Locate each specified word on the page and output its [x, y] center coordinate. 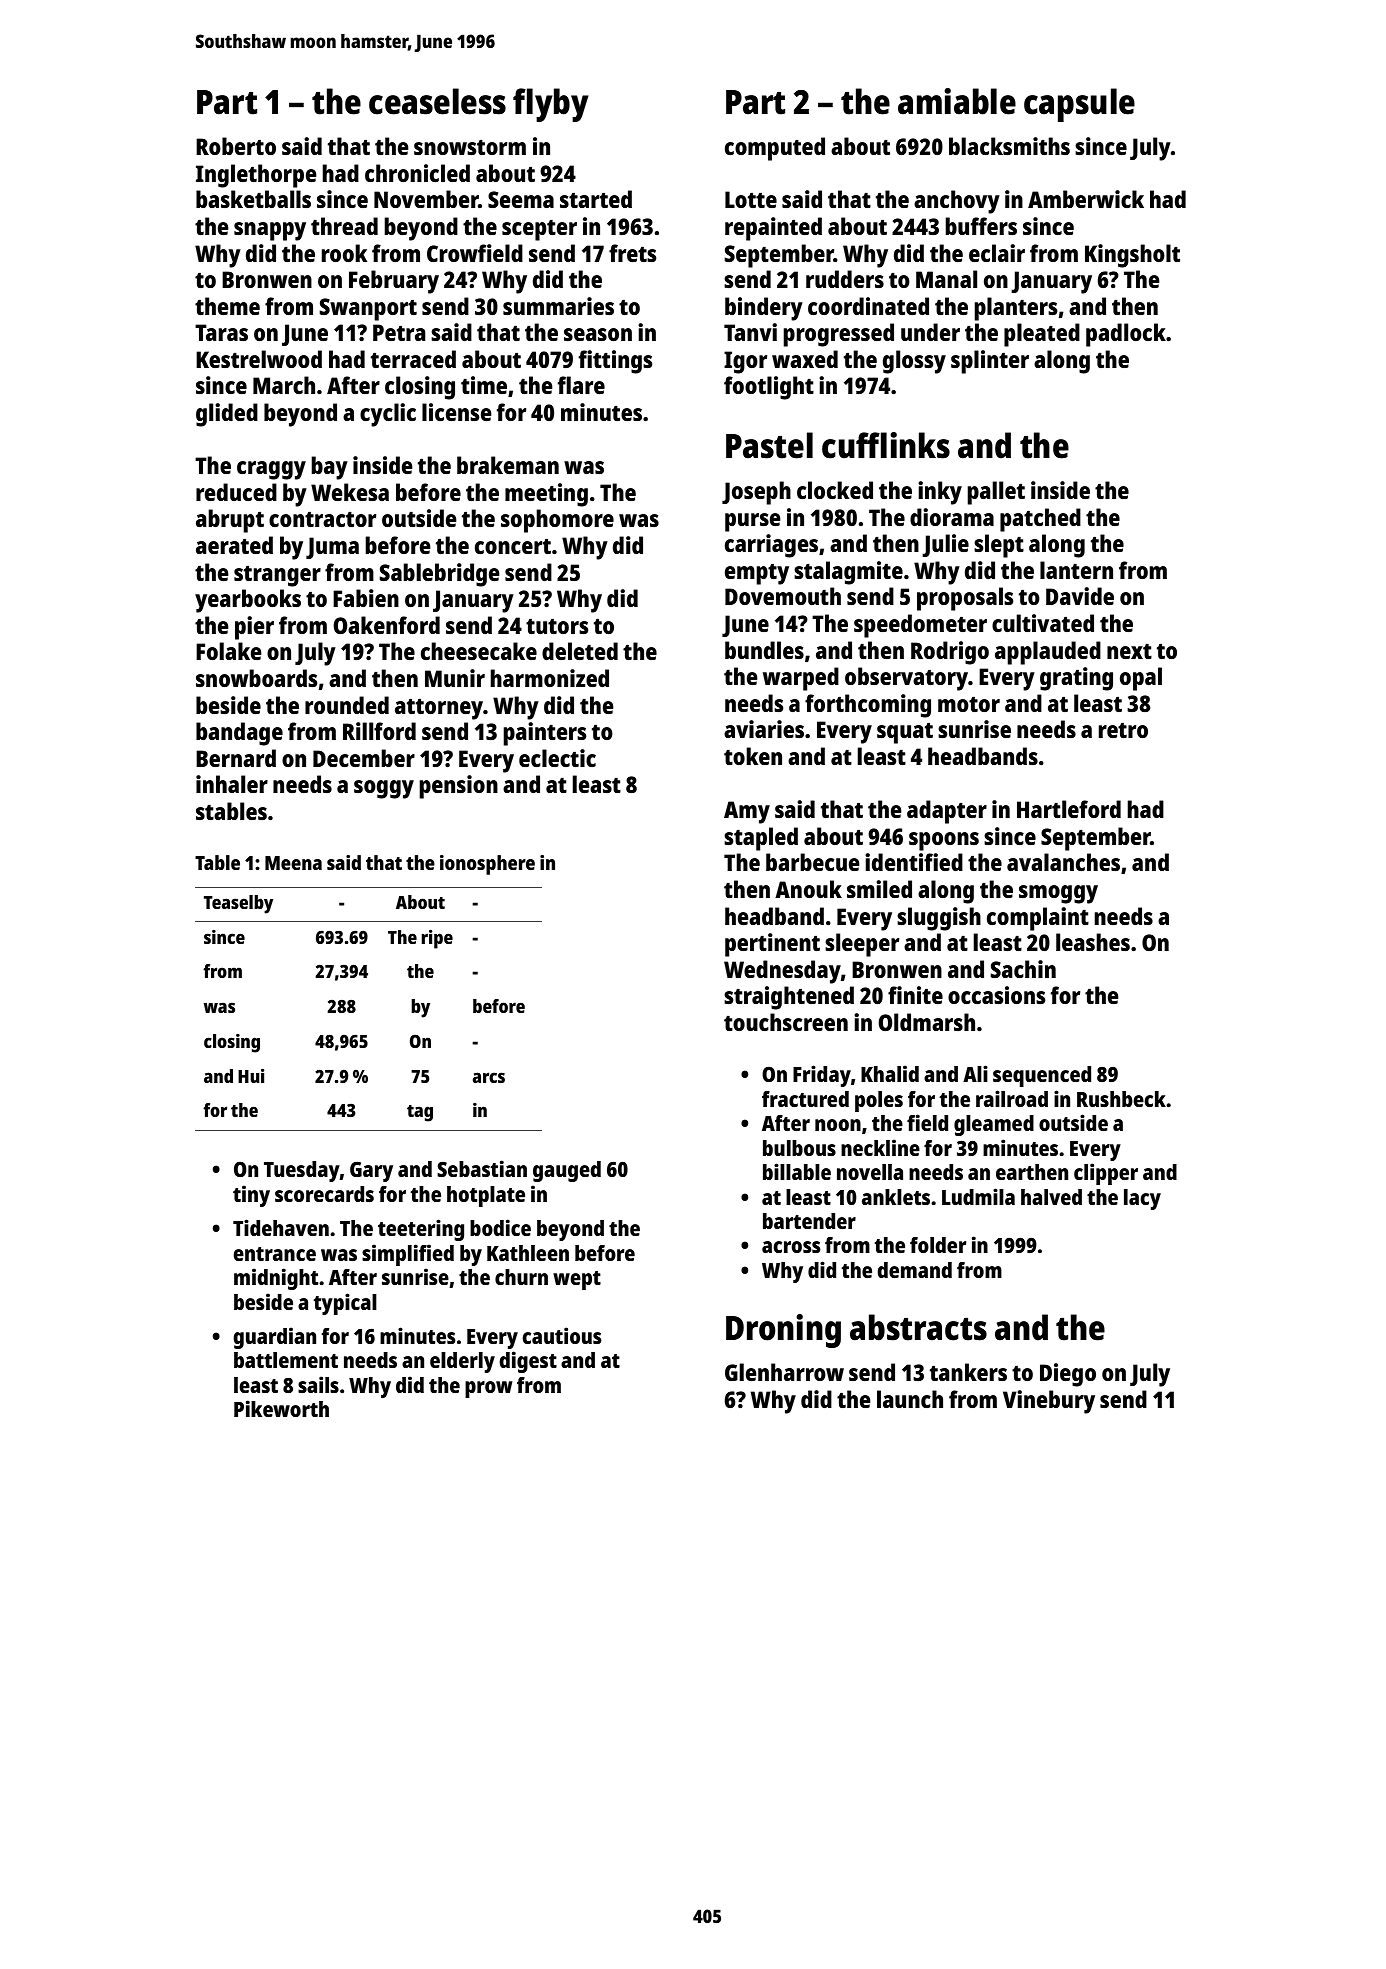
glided [227, 415]
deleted [580, 651]
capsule [1079, 105]
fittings [615, 362]
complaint [1038, 919]
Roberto [236, 146]
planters [1016, 309]
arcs [489, 1077]
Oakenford [387, 625]
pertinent [772, 945]
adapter [947, 812]
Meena [293, 863]
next [1129, 651]
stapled [761, 839]
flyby [551, 105]
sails [318, 1384]
